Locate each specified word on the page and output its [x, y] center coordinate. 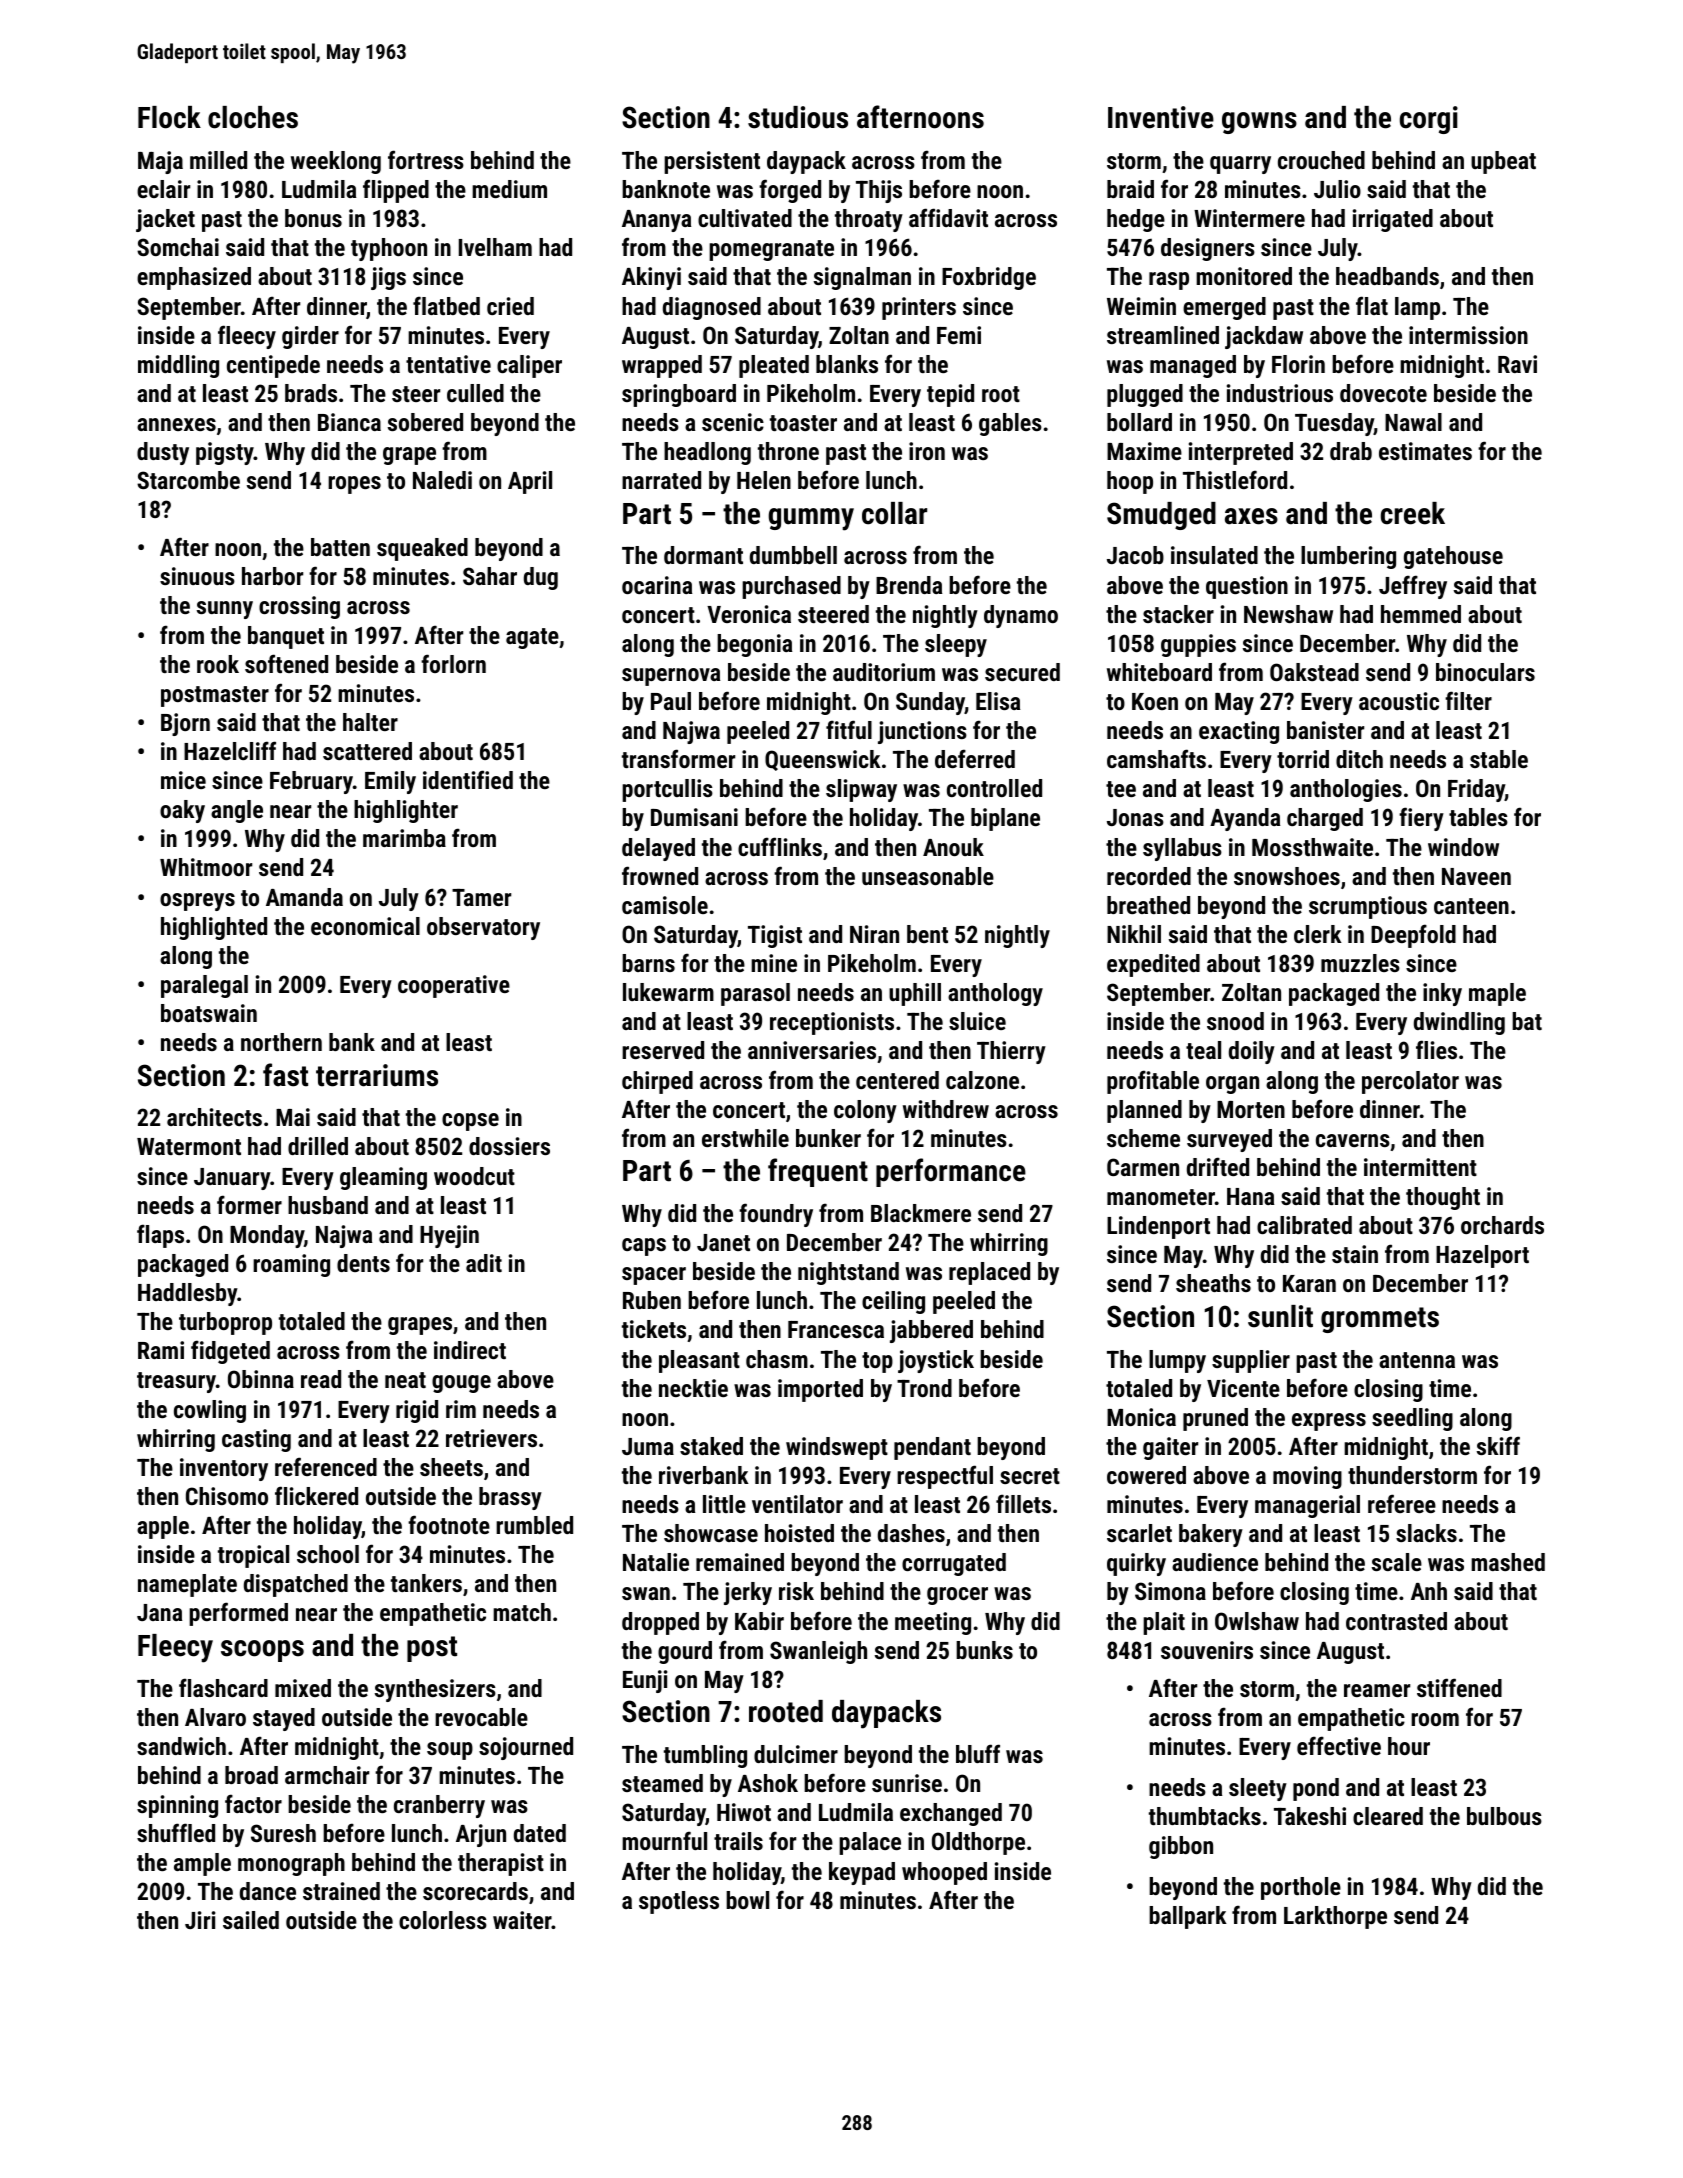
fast [285, 1075]
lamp [1417, 308]
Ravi [1517, 364]
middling [178, 366]
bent [927, 934]
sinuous [197, 576]
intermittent [1420, 1167]
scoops [262, 1651]
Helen [764, 480]
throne [788, 451]
